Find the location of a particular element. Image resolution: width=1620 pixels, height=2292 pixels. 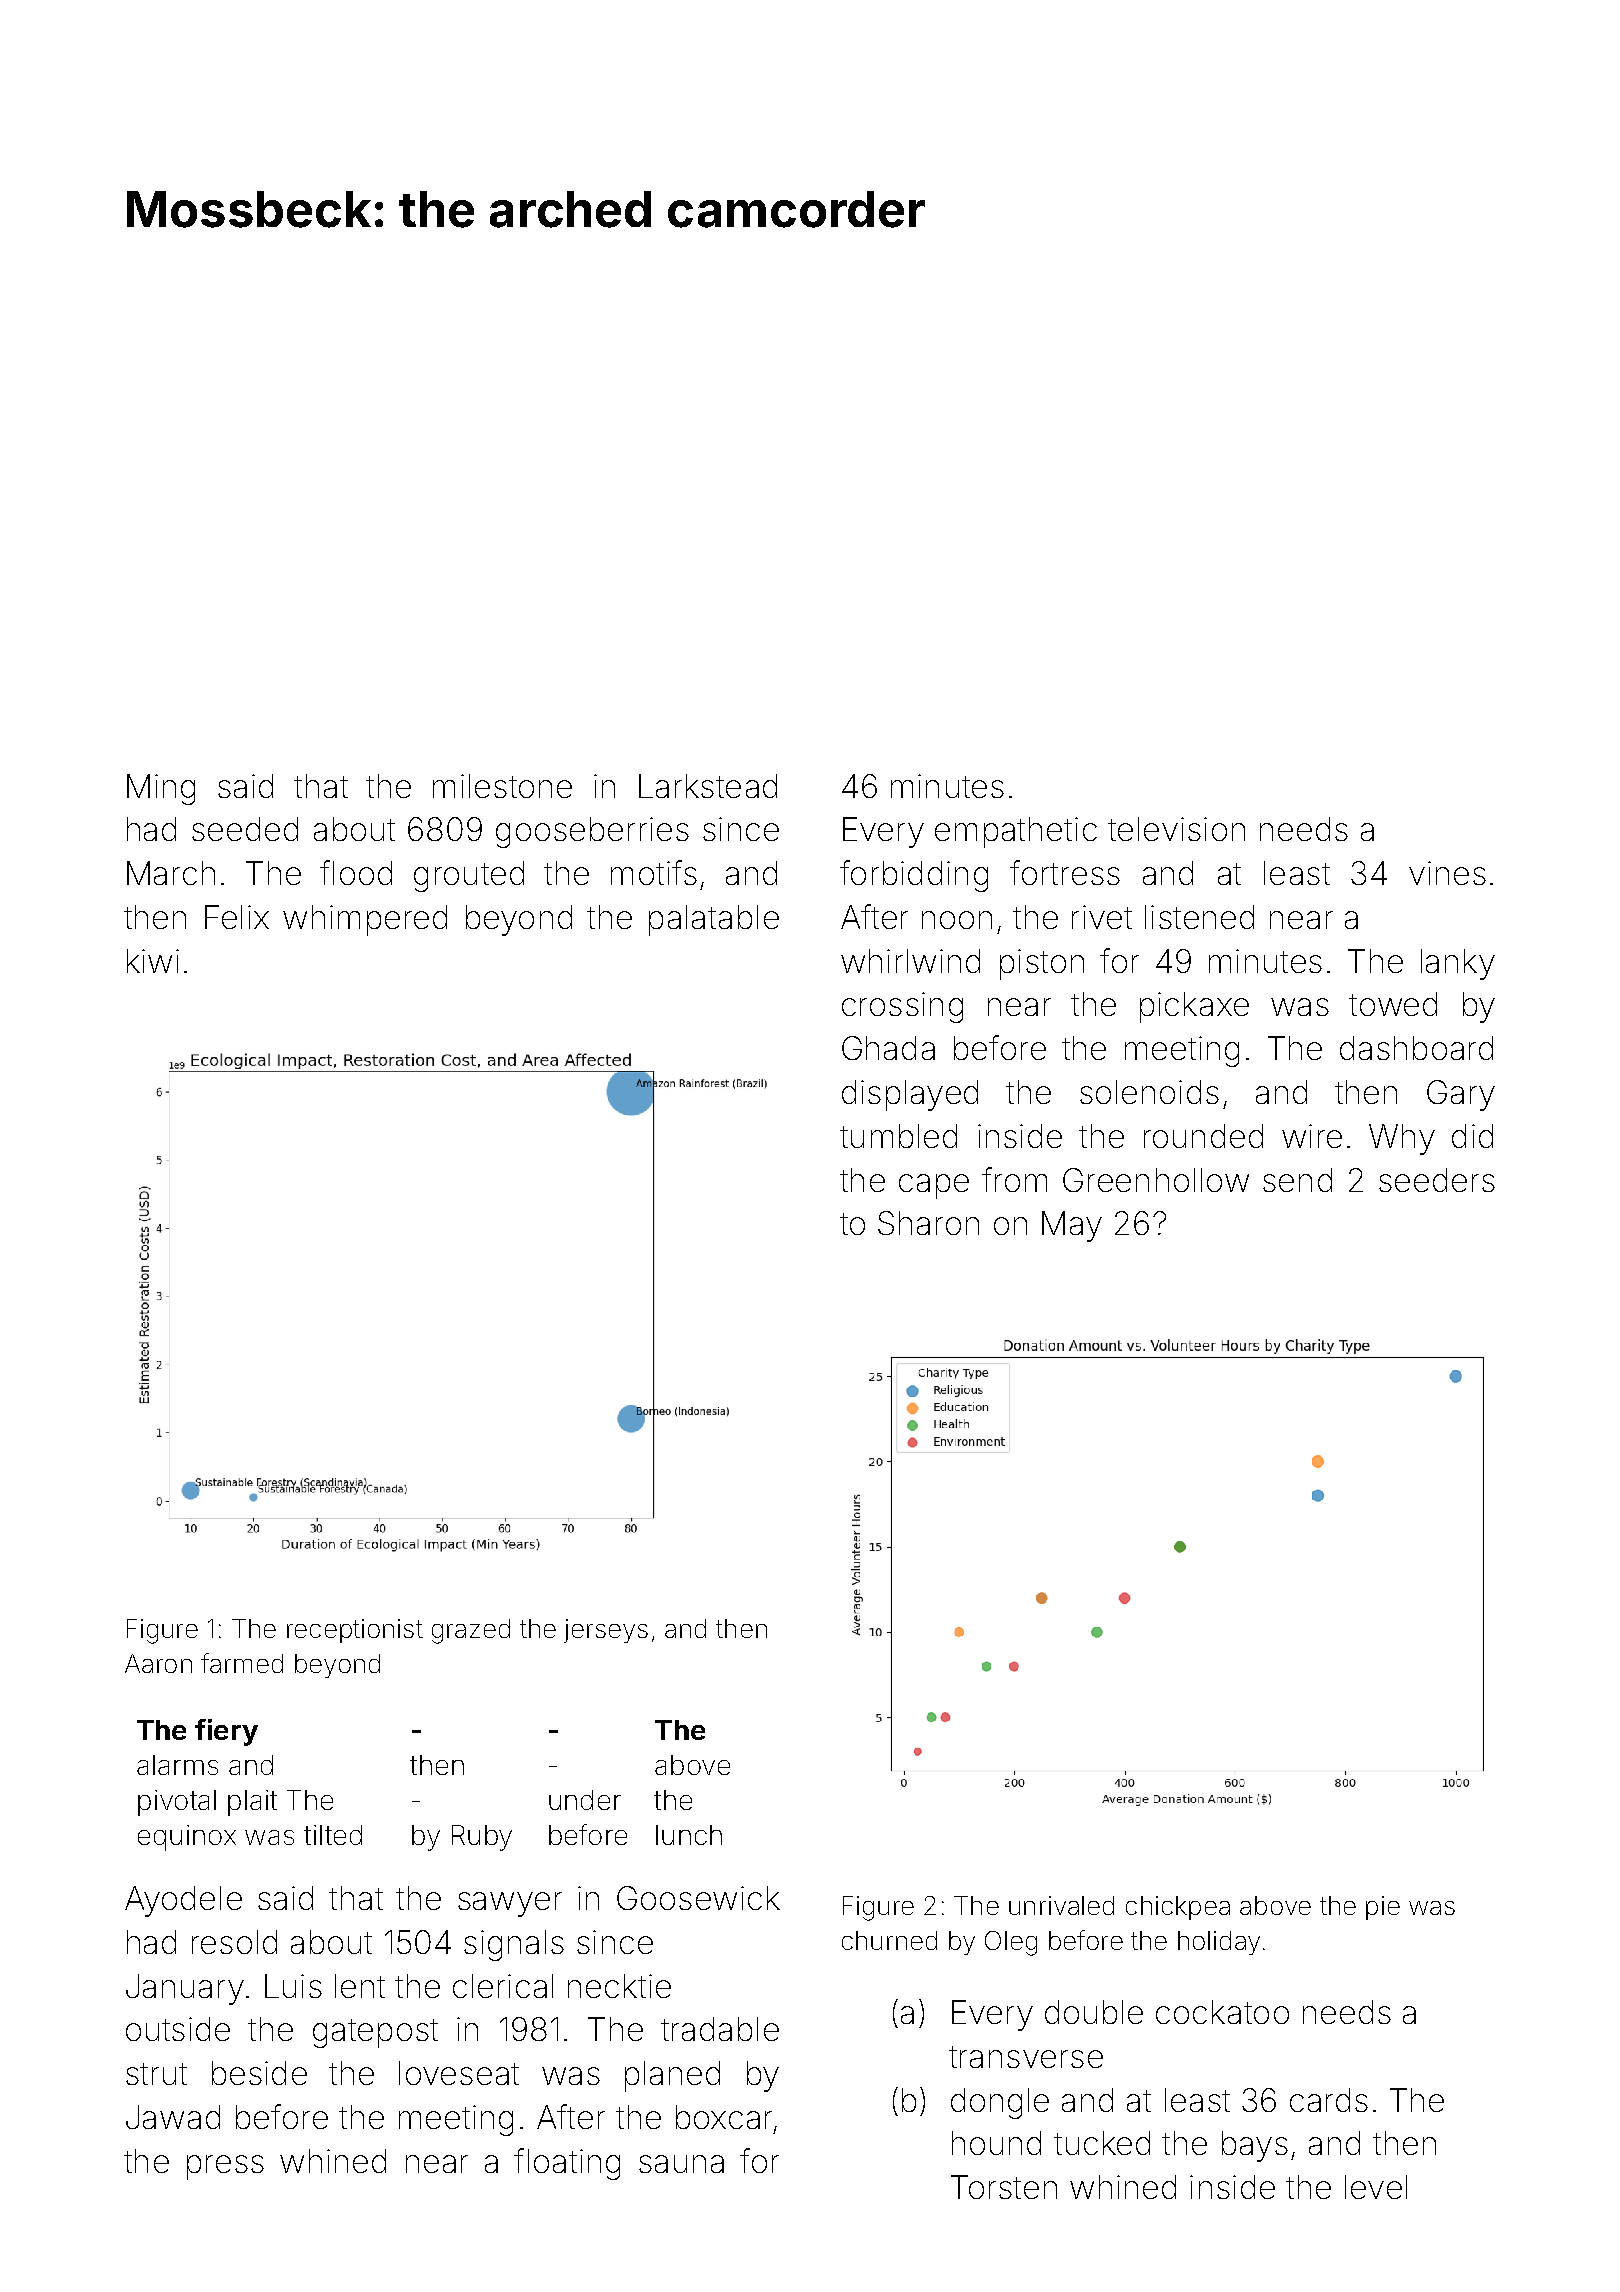

press is located at coordinates (225, 2167).
